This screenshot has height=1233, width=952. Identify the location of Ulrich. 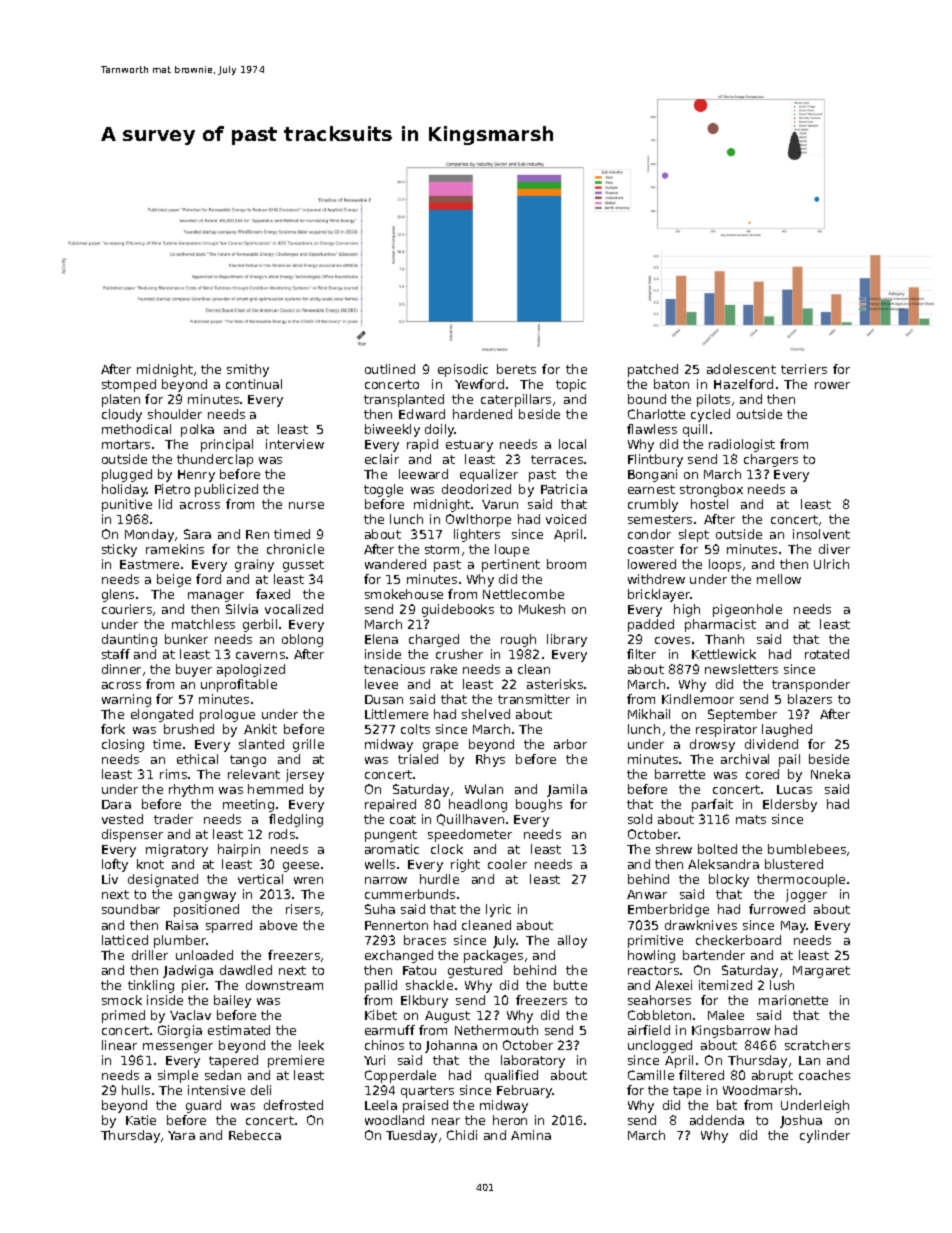
(831, 564).
